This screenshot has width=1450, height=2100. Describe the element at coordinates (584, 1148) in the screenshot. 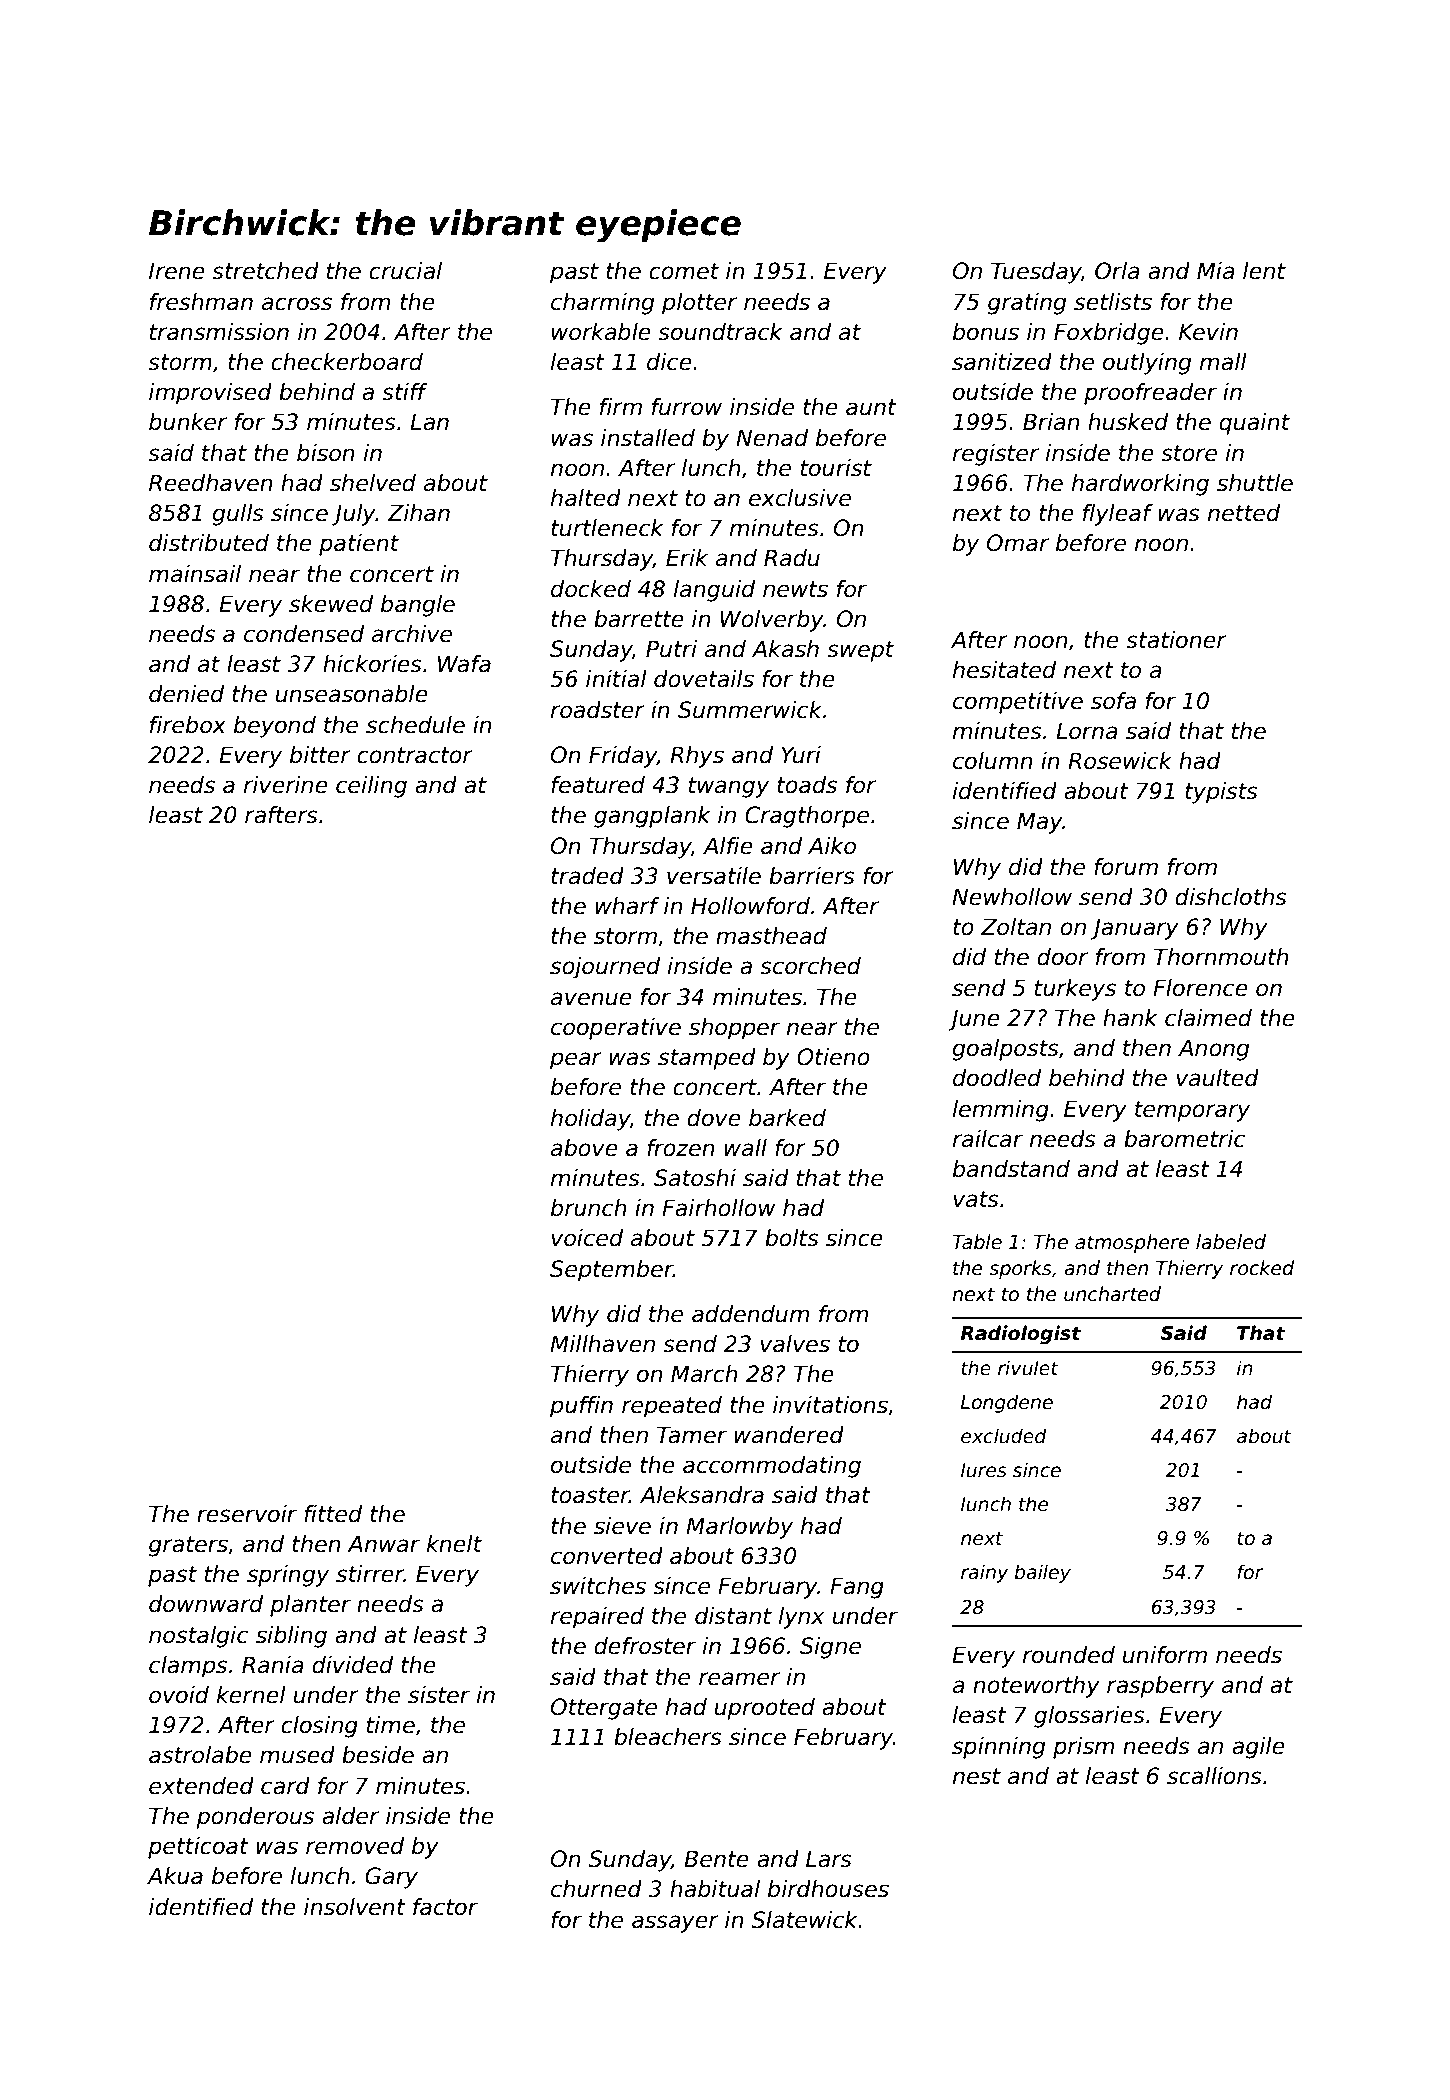

I see `above` at that location.
